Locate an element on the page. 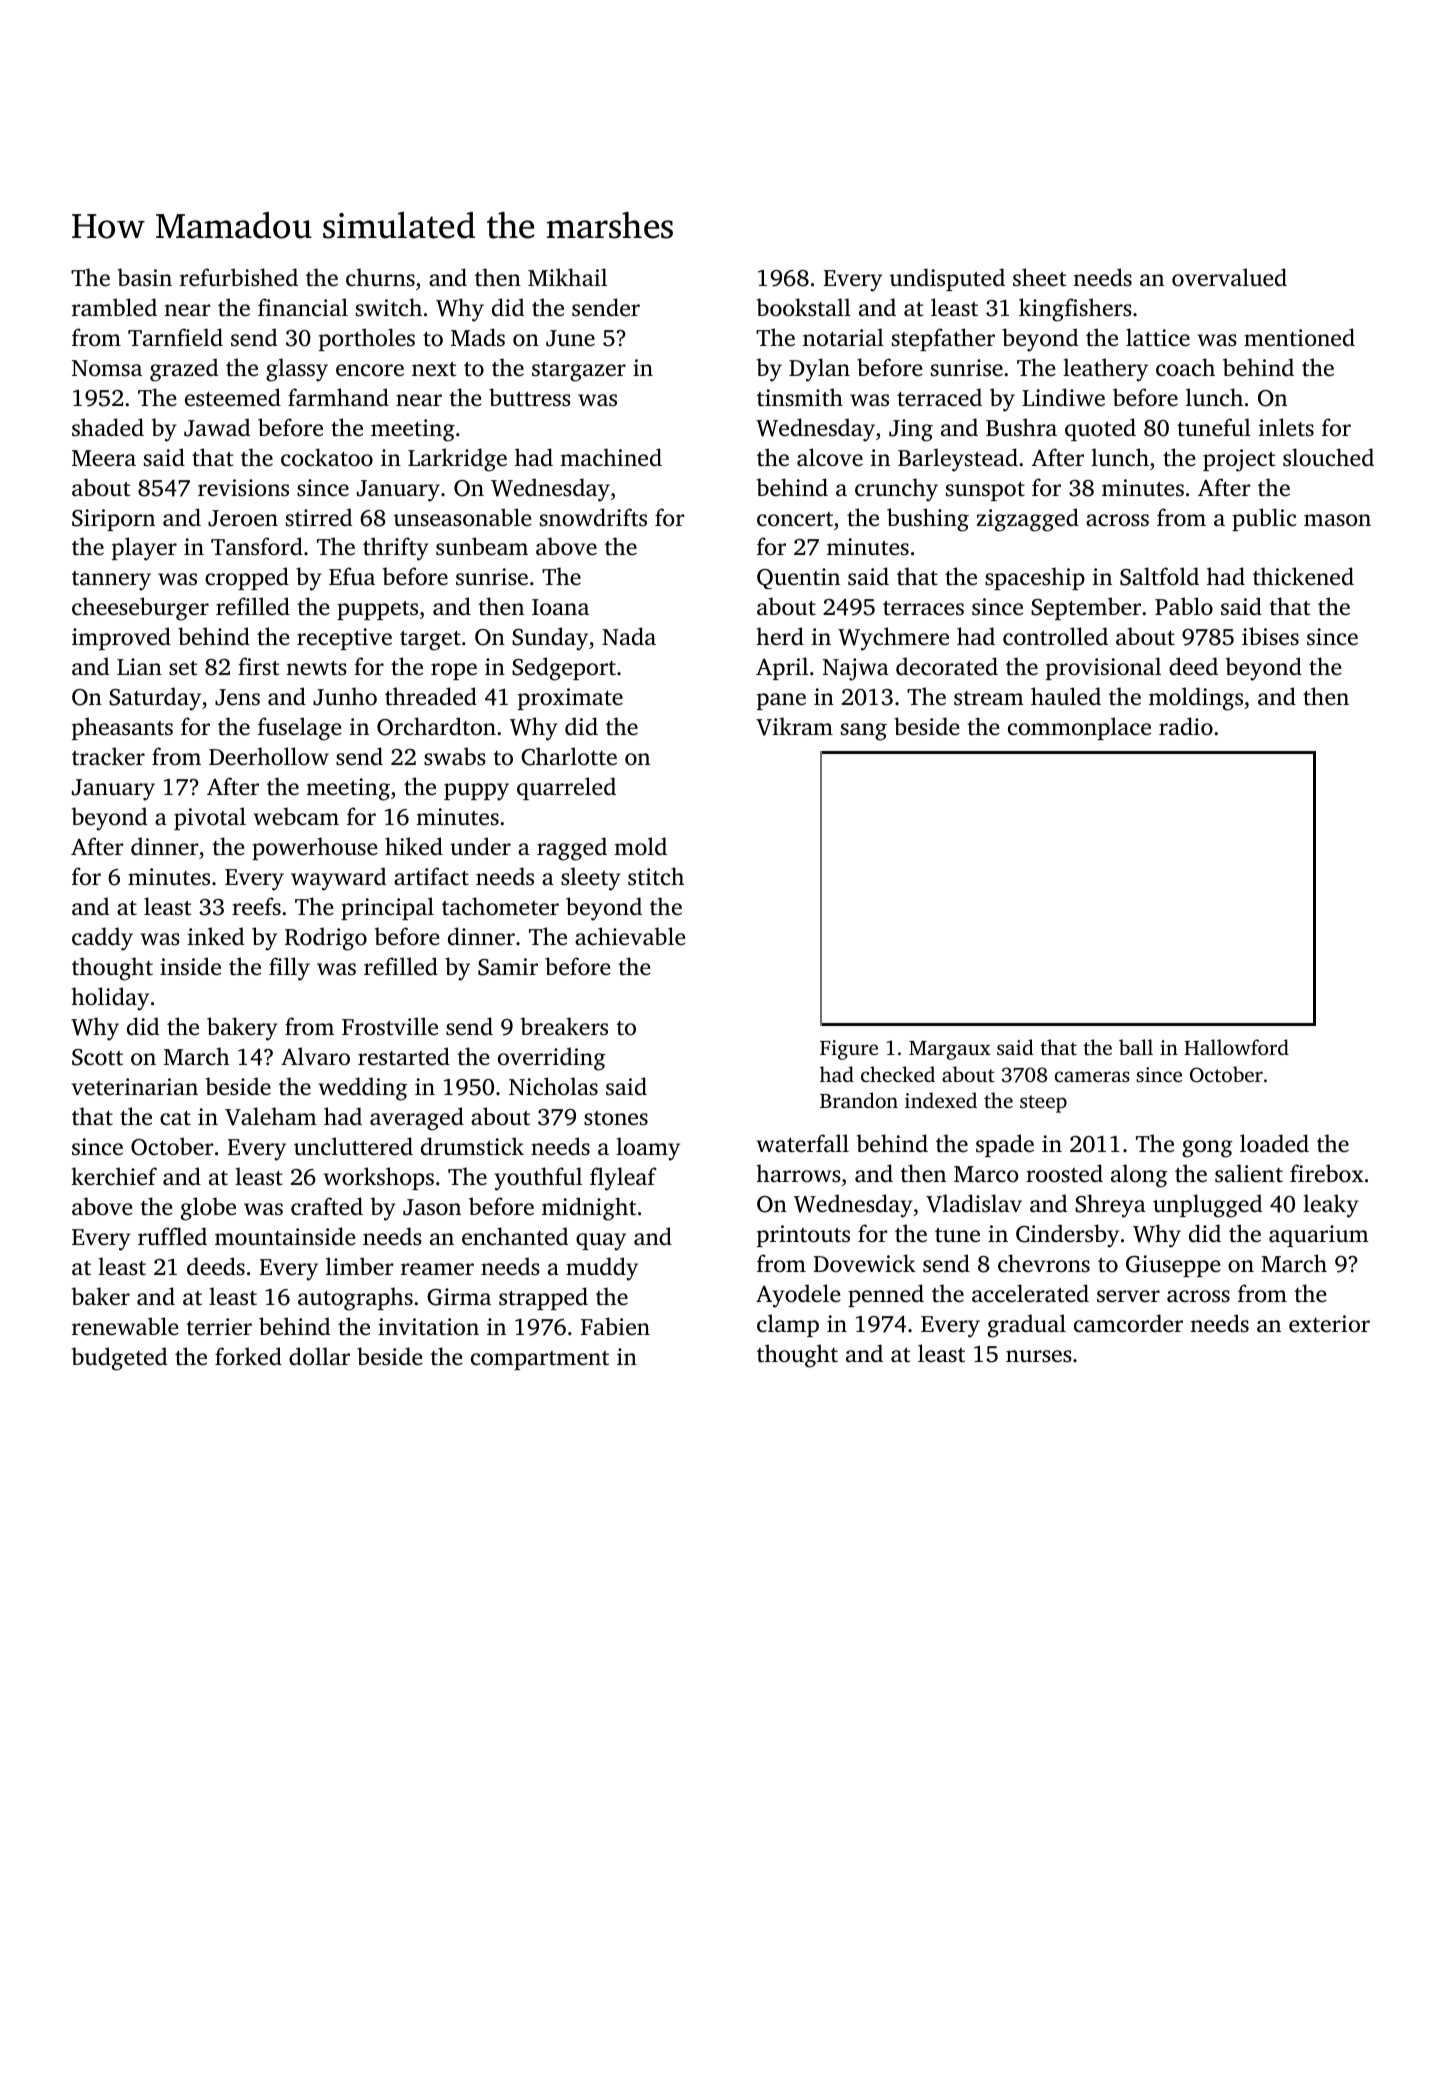  globe is located at coordinates (208, 1209).
